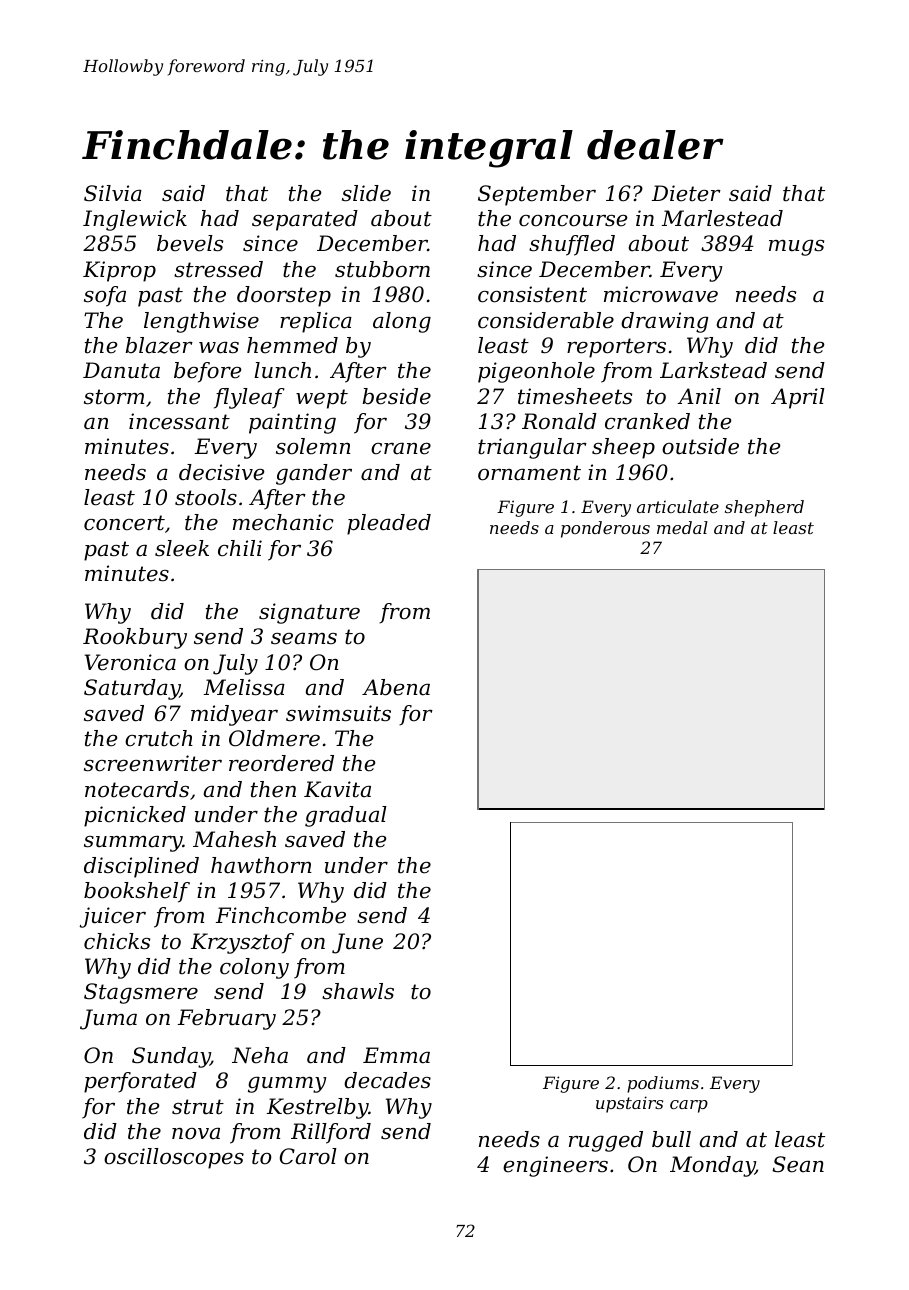 The width and height of the page is (909, 1290). Describe the element at coordinates (396, 687) in the page. I see `Abena` at that location.
